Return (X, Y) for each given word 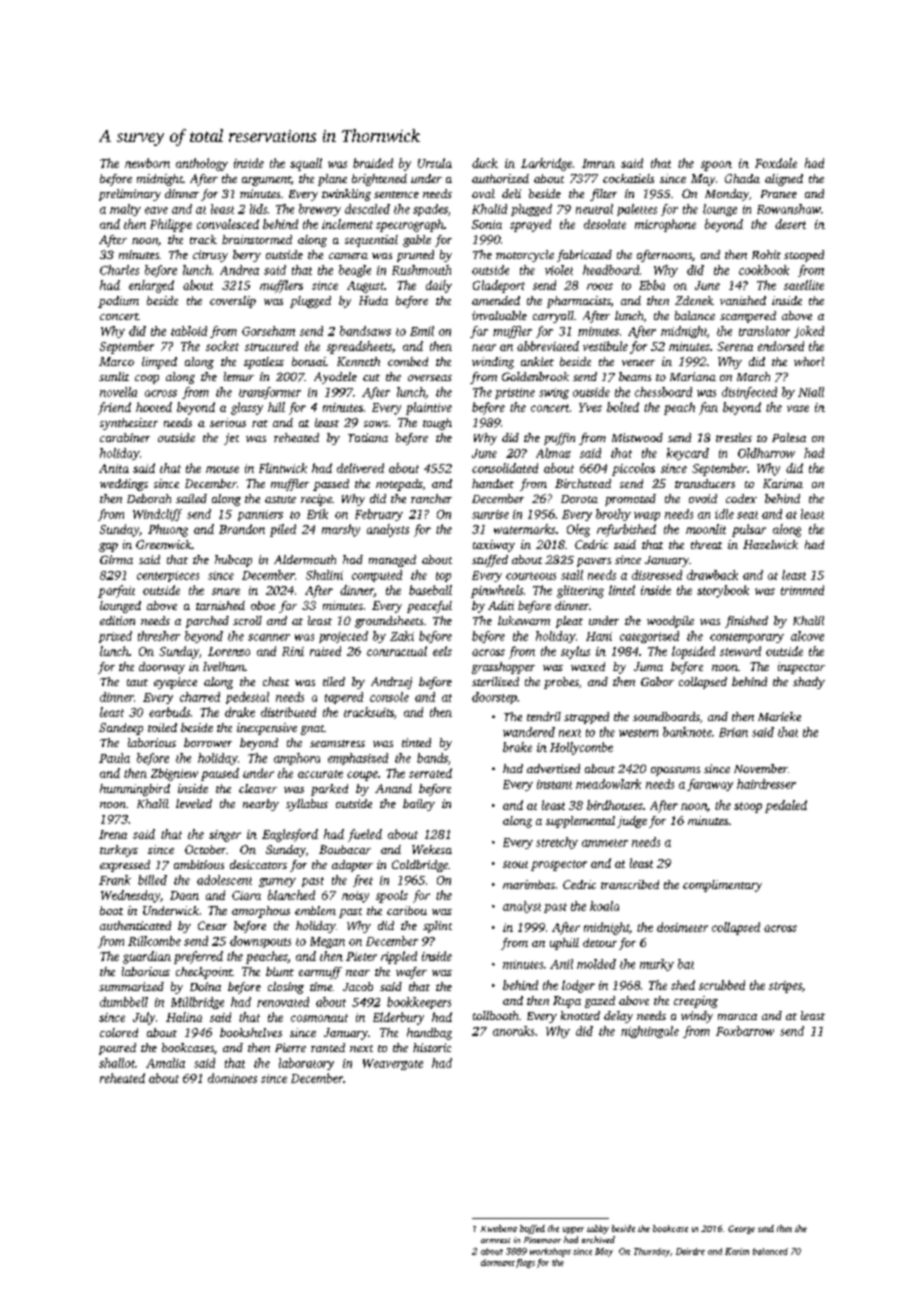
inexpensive (267, 729)
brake (517, 747)
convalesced (228, 224)
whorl (809, 361)
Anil (561, 964)
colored (119, 1032)
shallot (117, 1063)
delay (618, 1017)
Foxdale (776, 163)
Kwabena (499, 1228)
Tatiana (368, 437)
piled (283, 530)
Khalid (489, 209)
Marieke (779, 716)
